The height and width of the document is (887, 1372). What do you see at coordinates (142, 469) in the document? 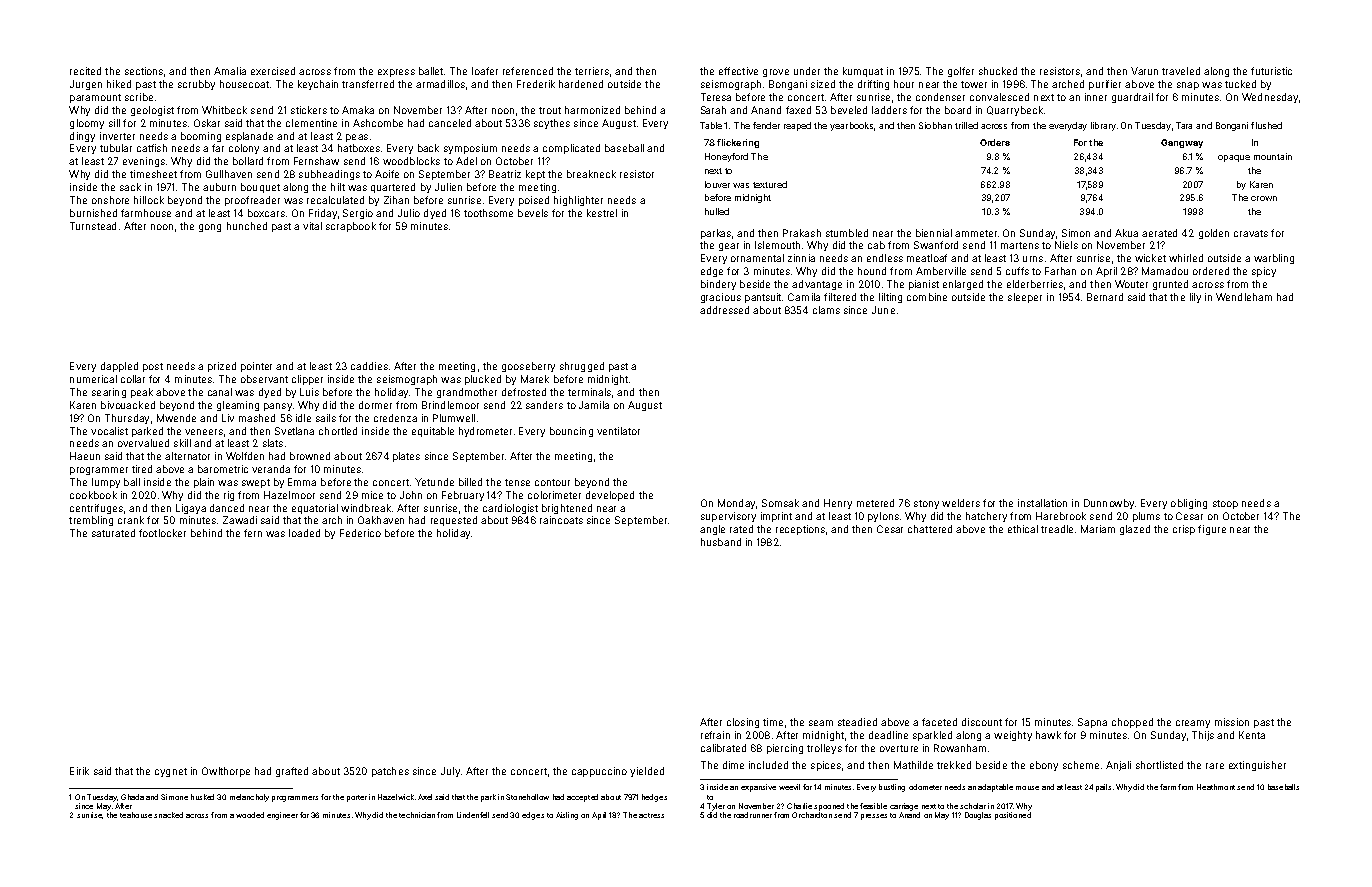
I see `tired` at bounding box center [142, 469].
